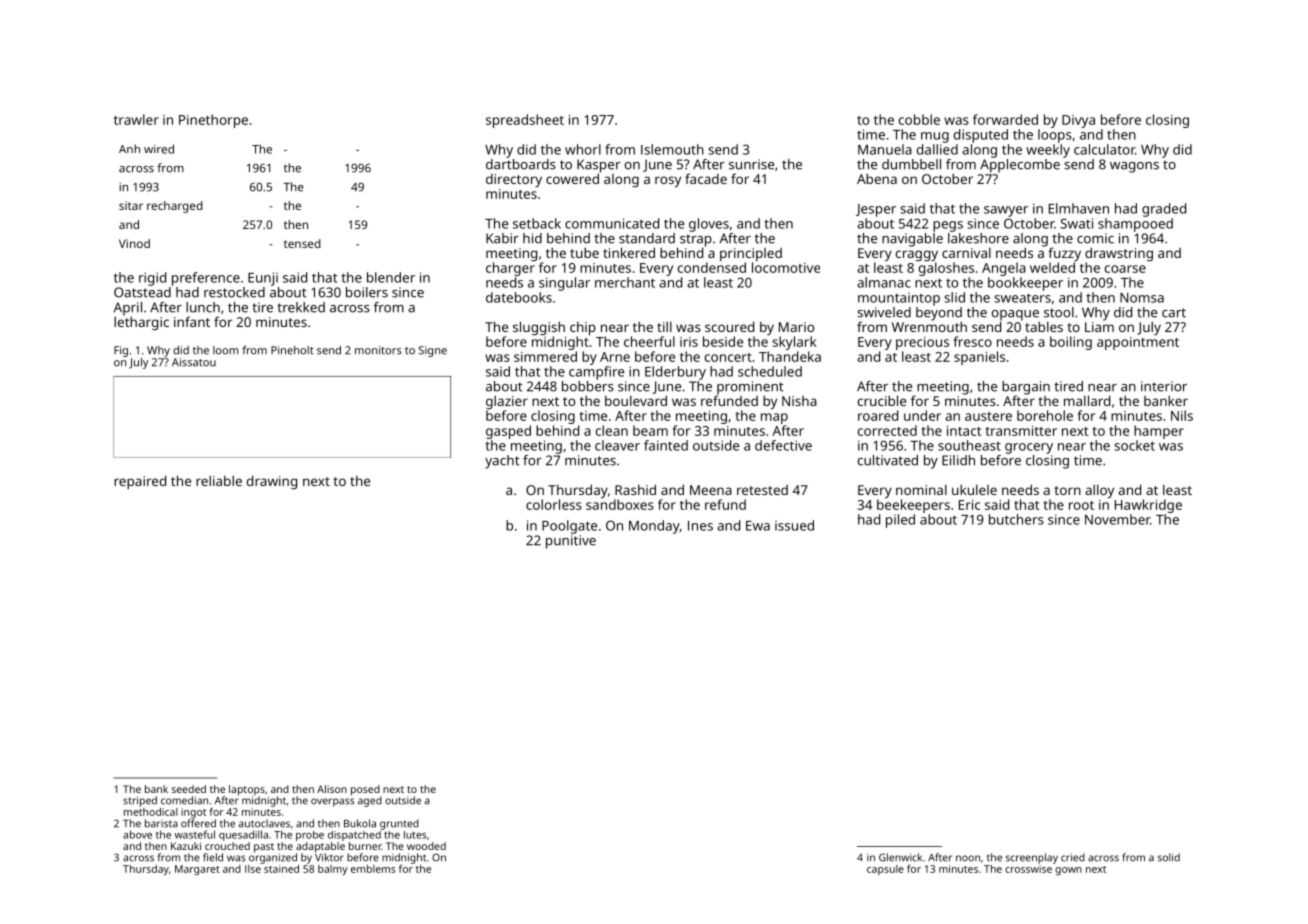 This screenshot has height=924, width=1308. What do you see at coordinates (272, 482) in the screenshot?
I see `drawing` at bounding box center [272, 482].
